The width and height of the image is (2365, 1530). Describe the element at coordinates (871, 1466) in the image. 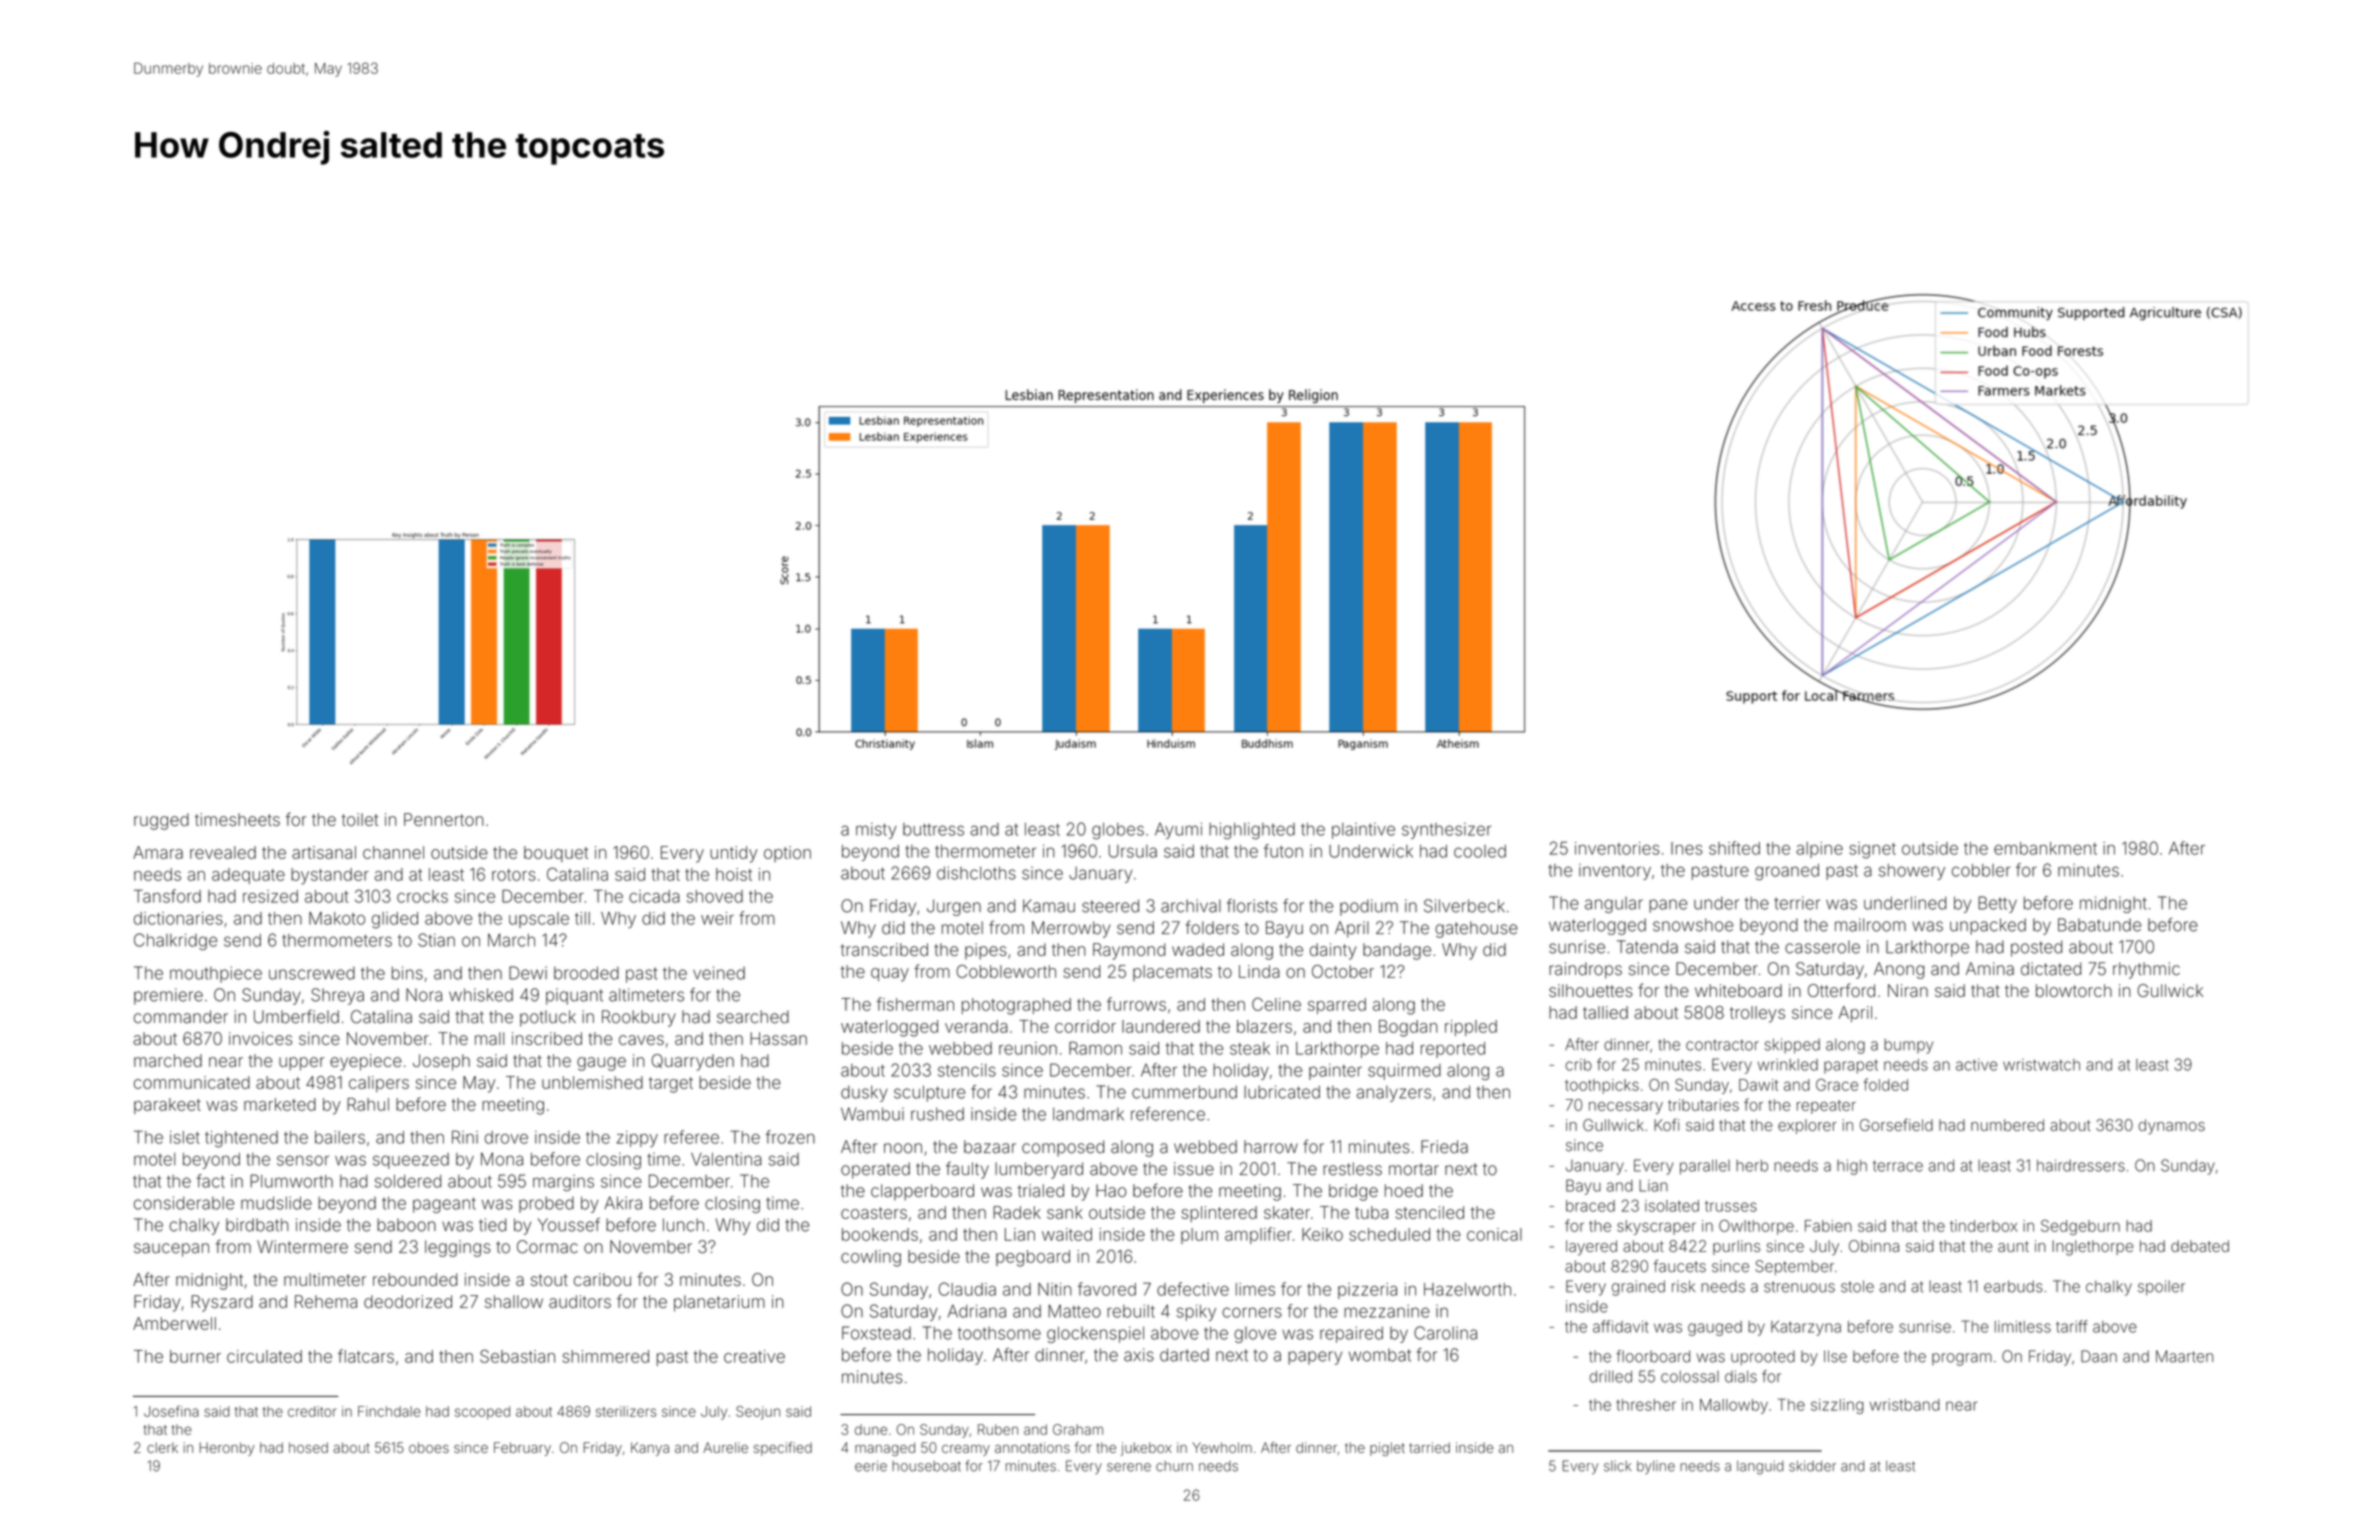

I see `eerie` at that location.
